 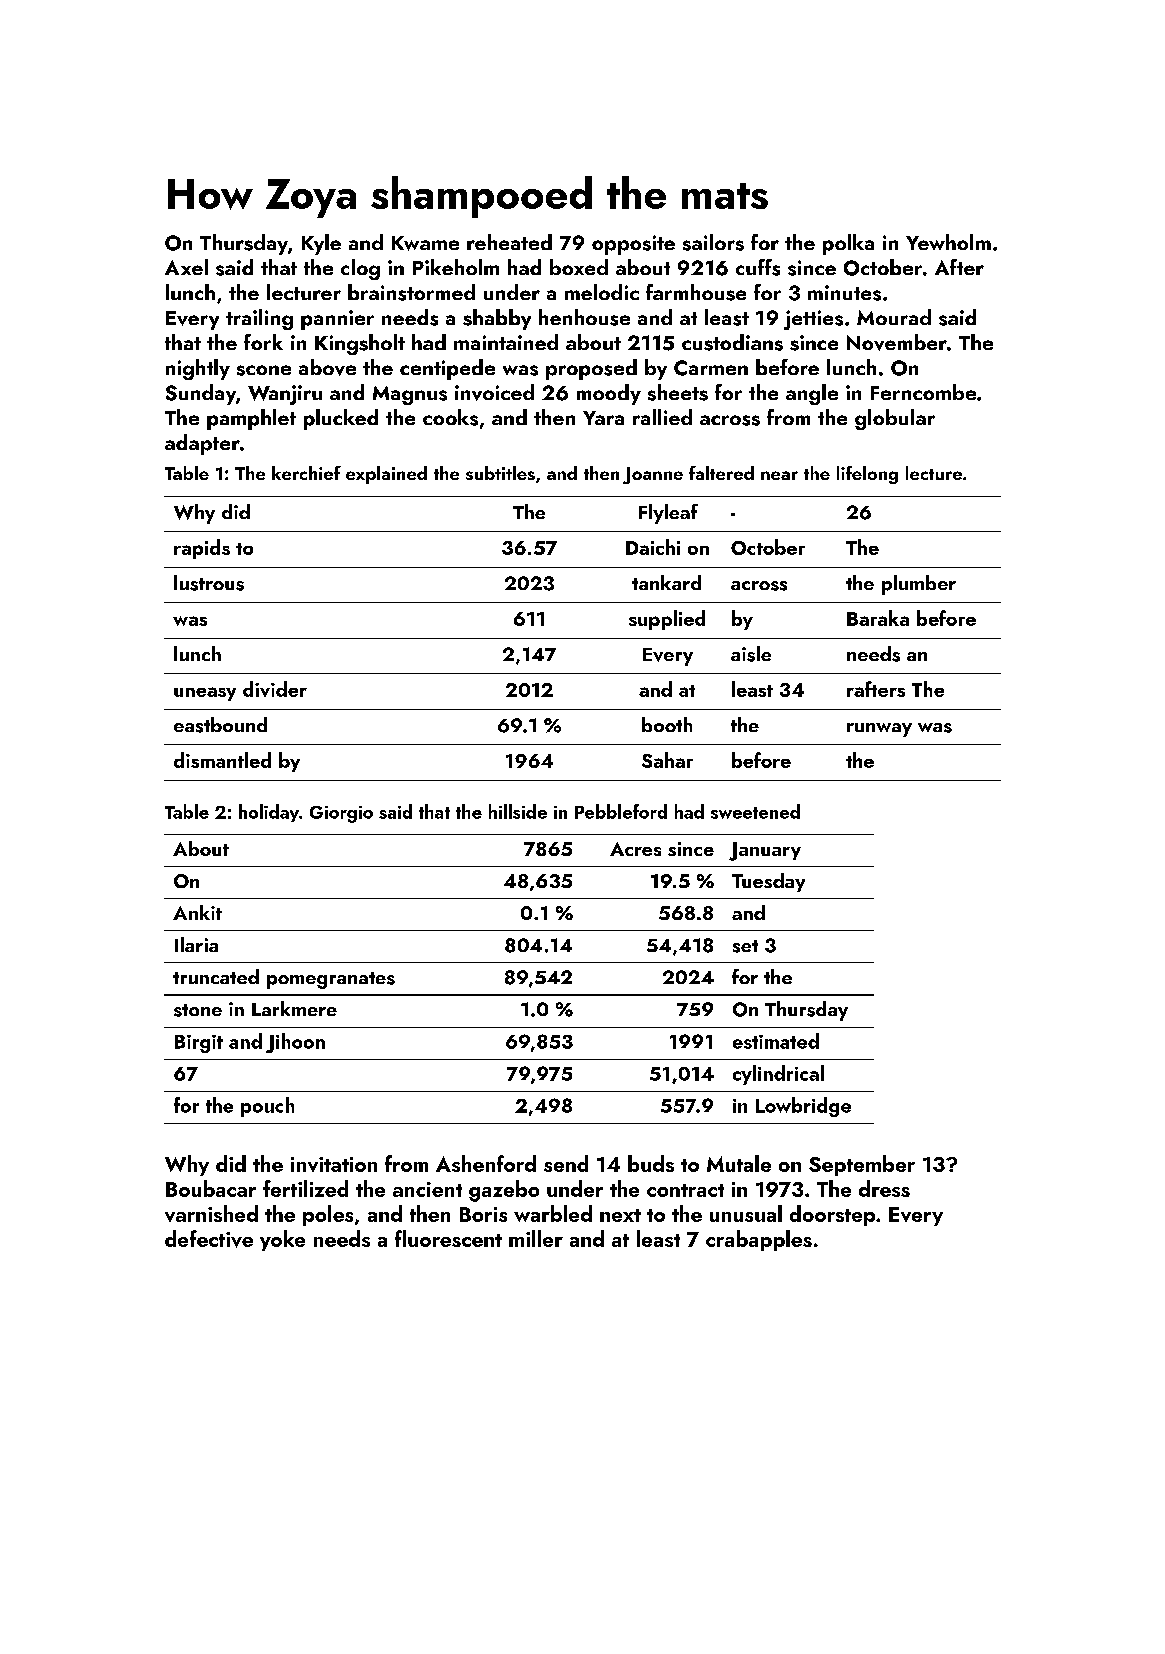 What do you see at coordinates (759, 1240) in the page?
I see `crabapples` at bounding box center [759, 1240].
